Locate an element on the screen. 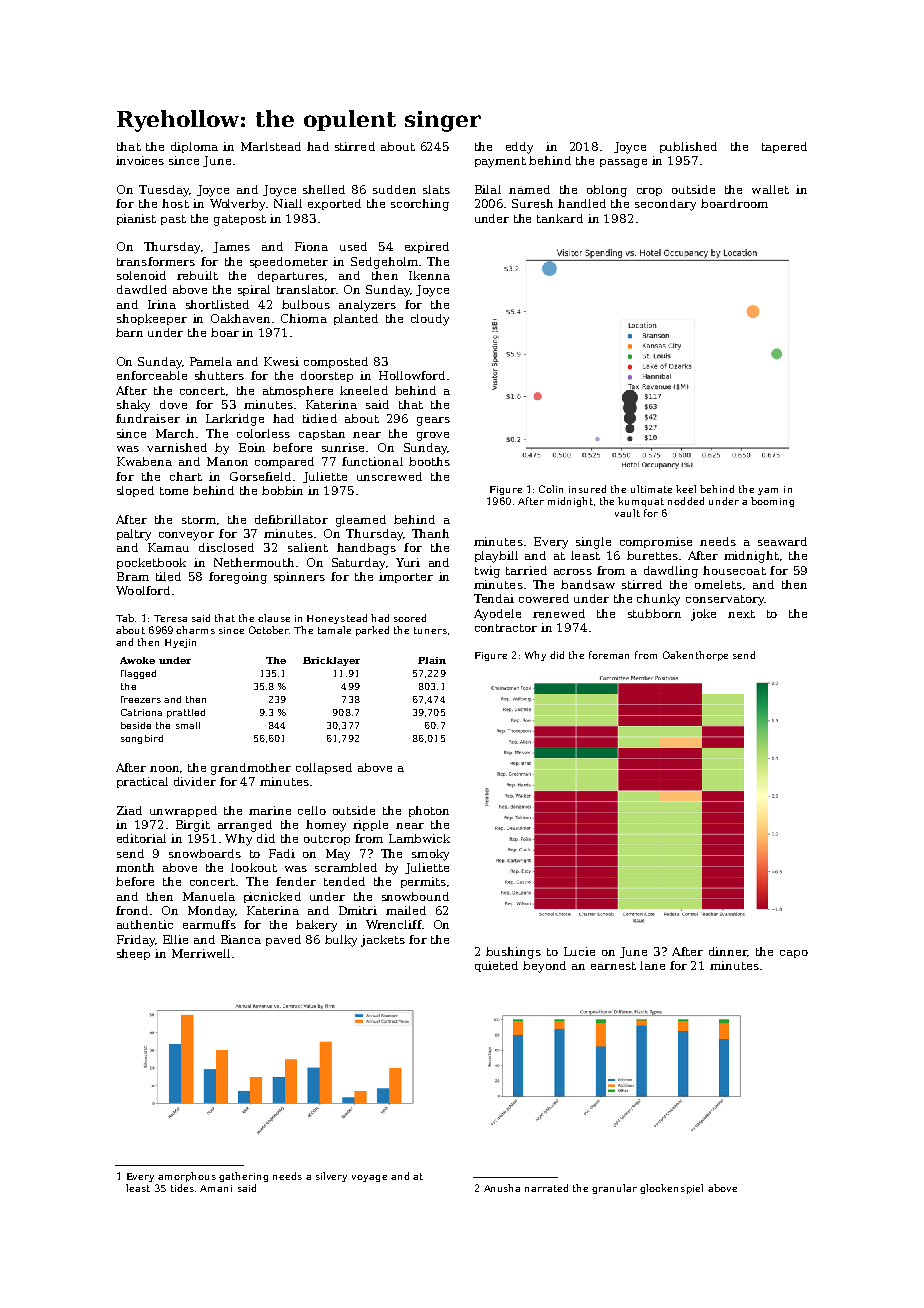  Merriwell is located at coordinates (201, 953).
